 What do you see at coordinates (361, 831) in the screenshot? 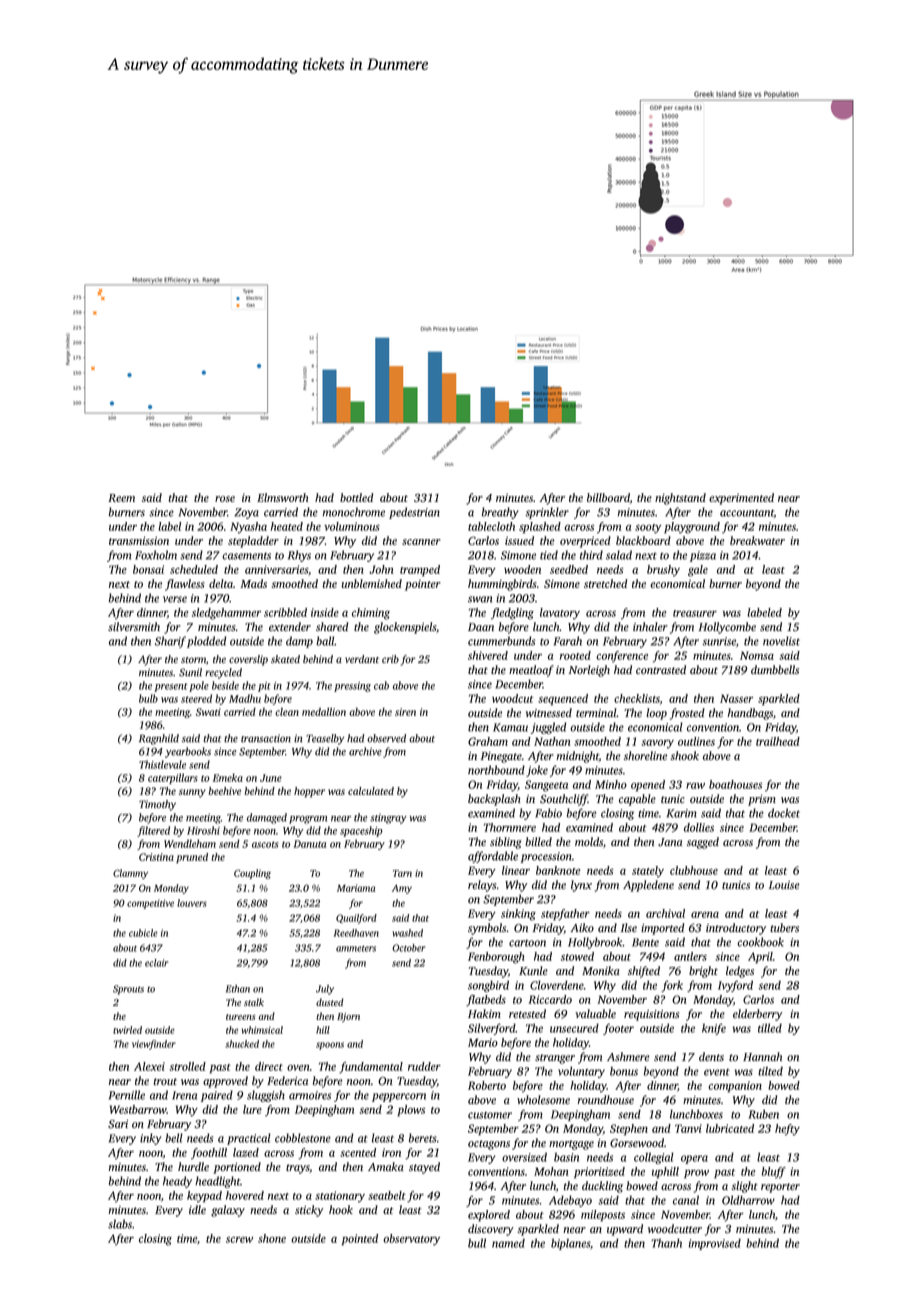
I see `spaceship` at bounding box center [361, 831].
